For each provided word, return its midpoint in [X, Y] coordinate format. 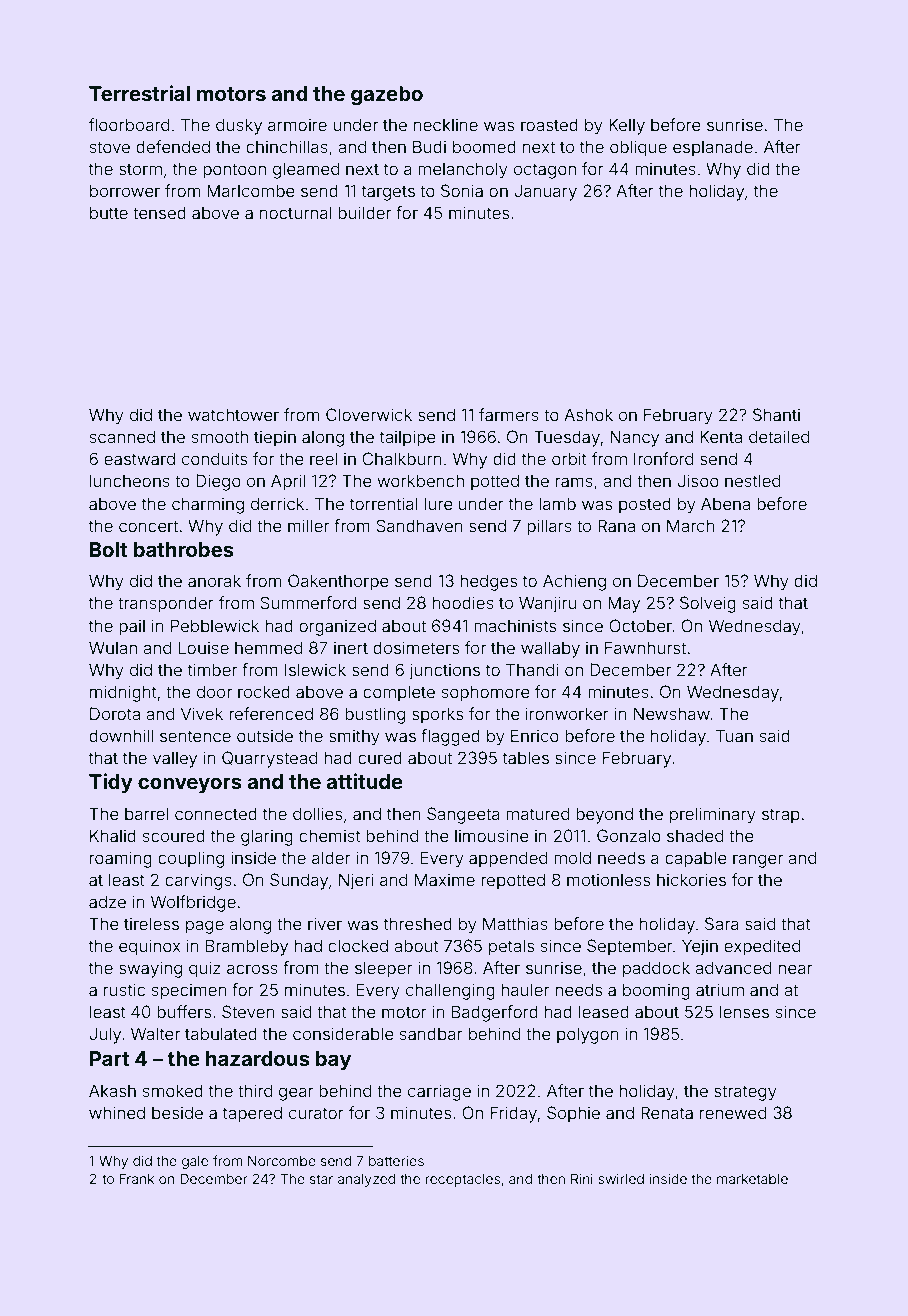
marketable [752, 1179]
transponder [166, 604]
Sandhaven [419, 525]
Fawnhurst [645, 647]
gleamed [306, 170]
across [252, 969]
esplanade [713, 148]
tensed [159, 212]
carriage [439, 1092]
